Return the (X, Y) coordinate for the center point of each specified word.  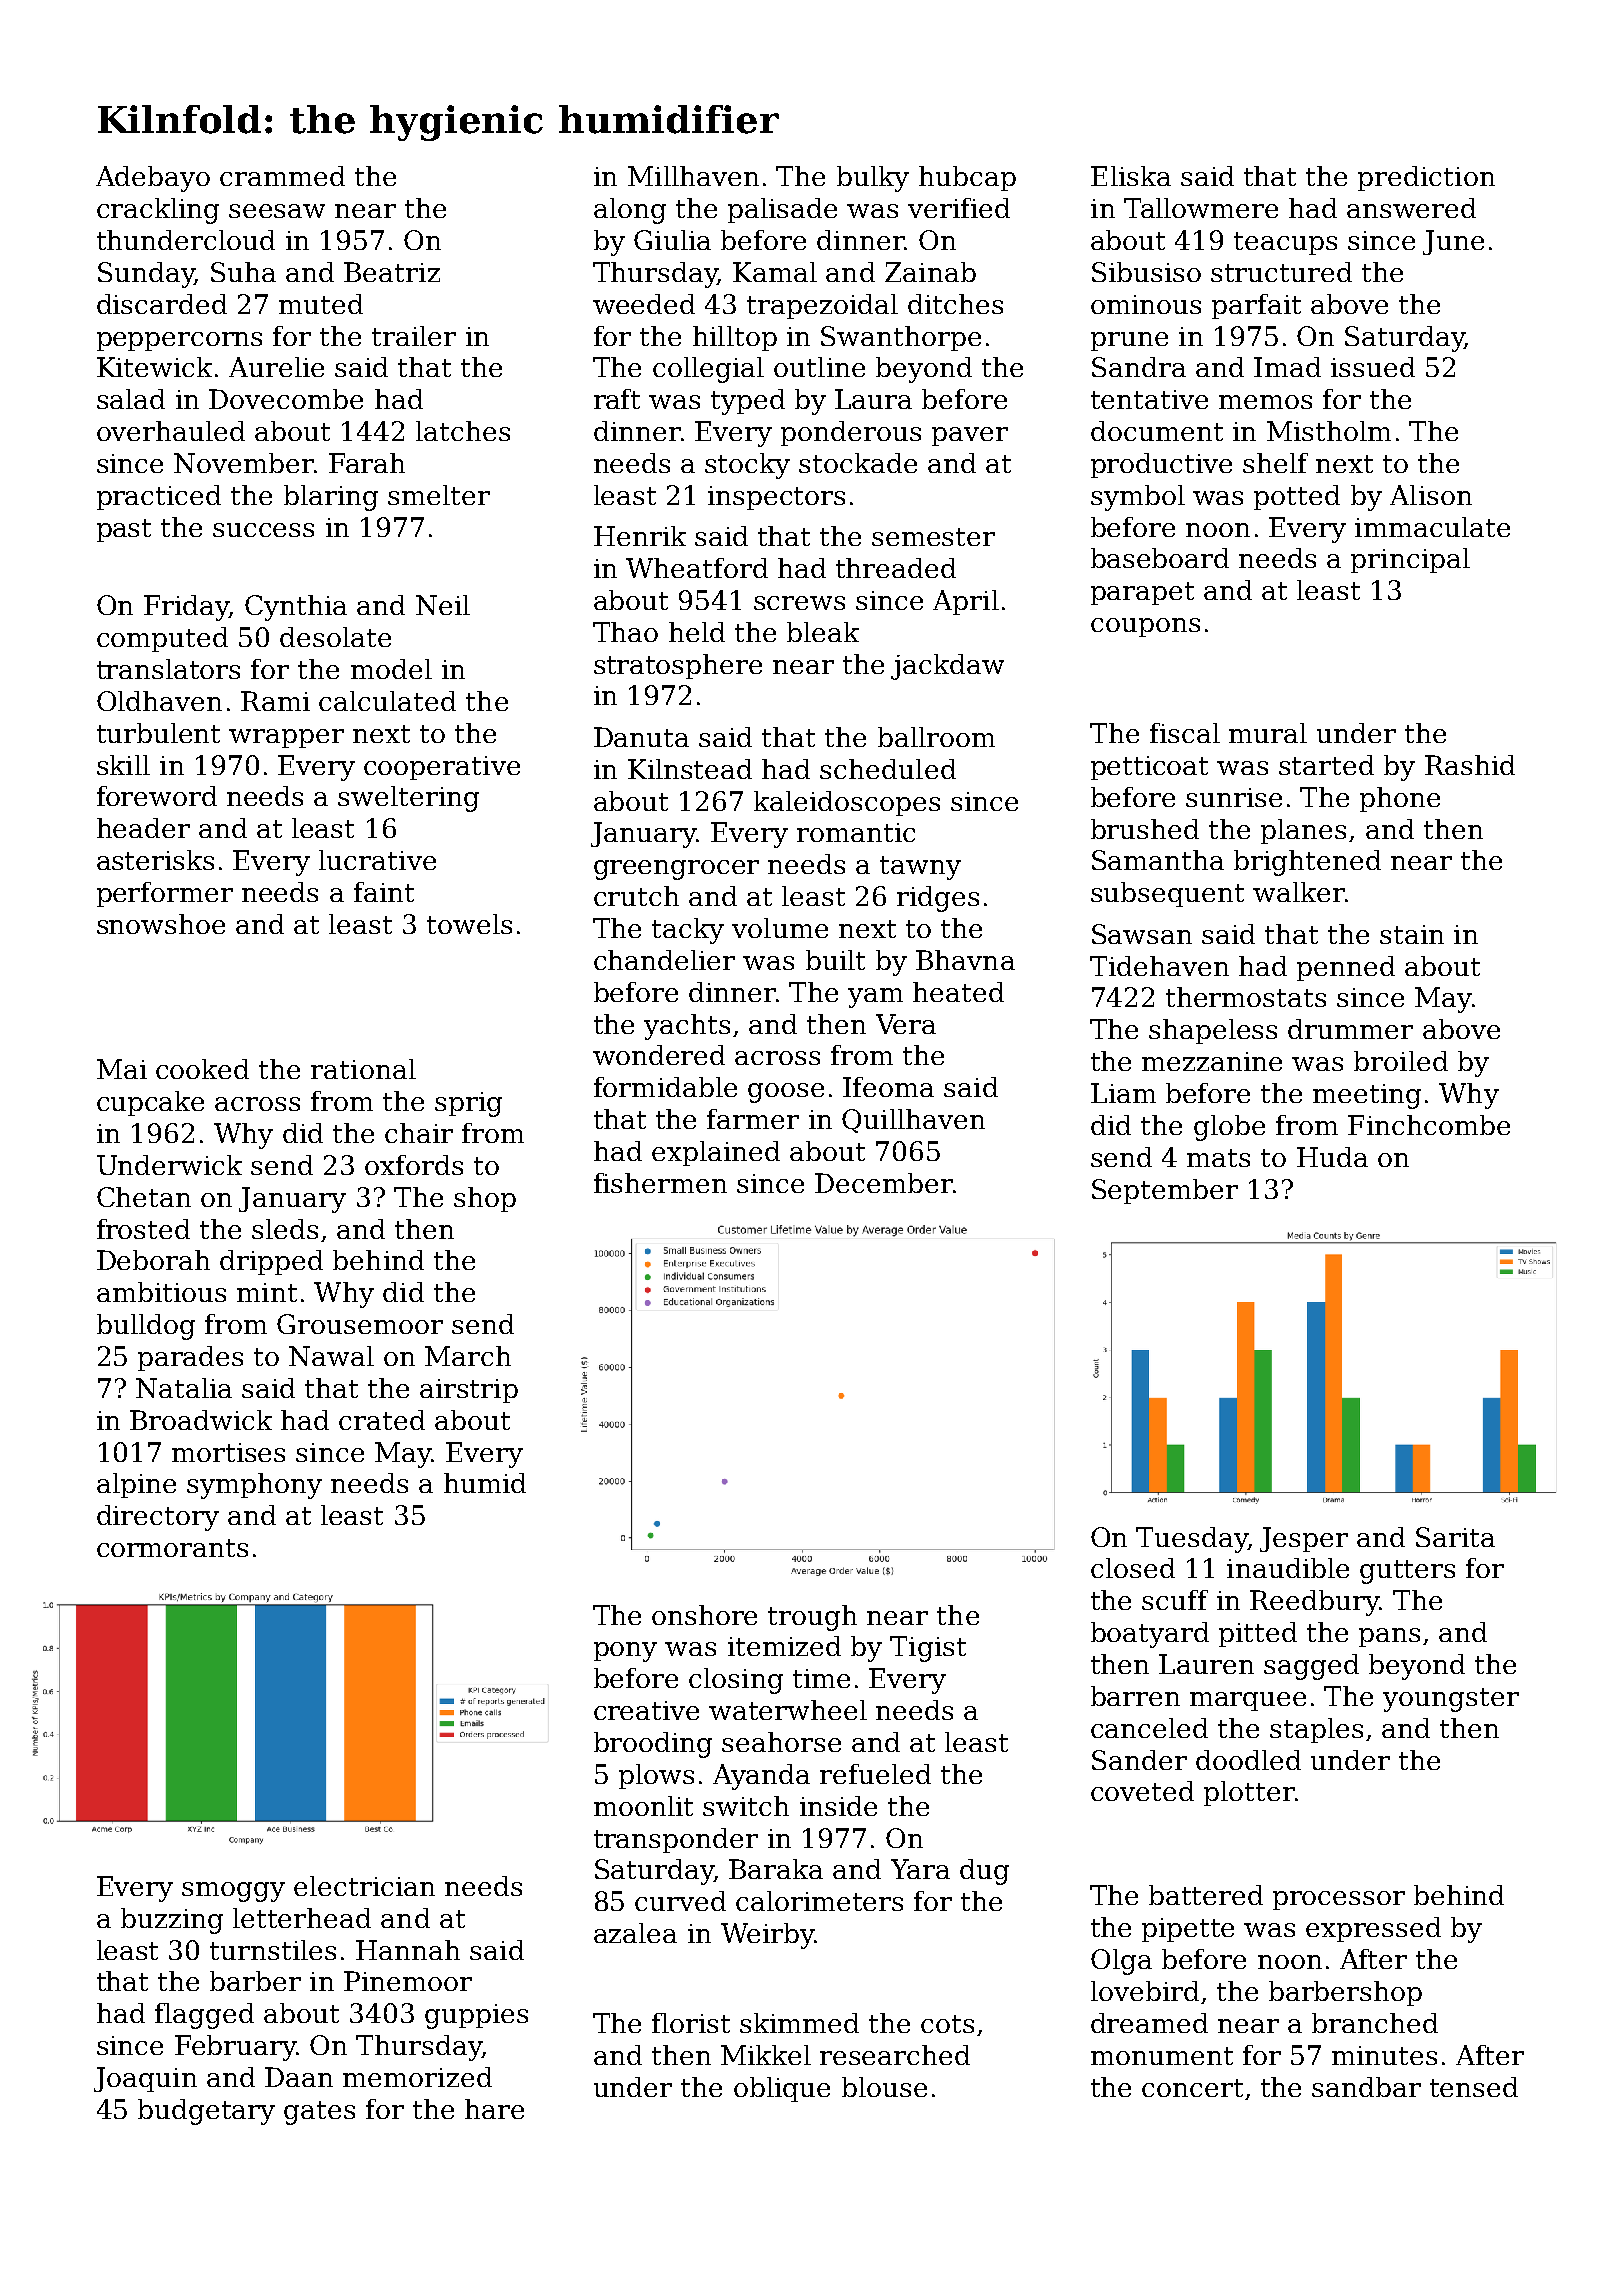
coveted (1142, 1791)
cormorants (172, 1548)
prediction (1426, 178)
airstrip (469, 1391)
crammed (282, 176)
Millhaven (693, 176)
